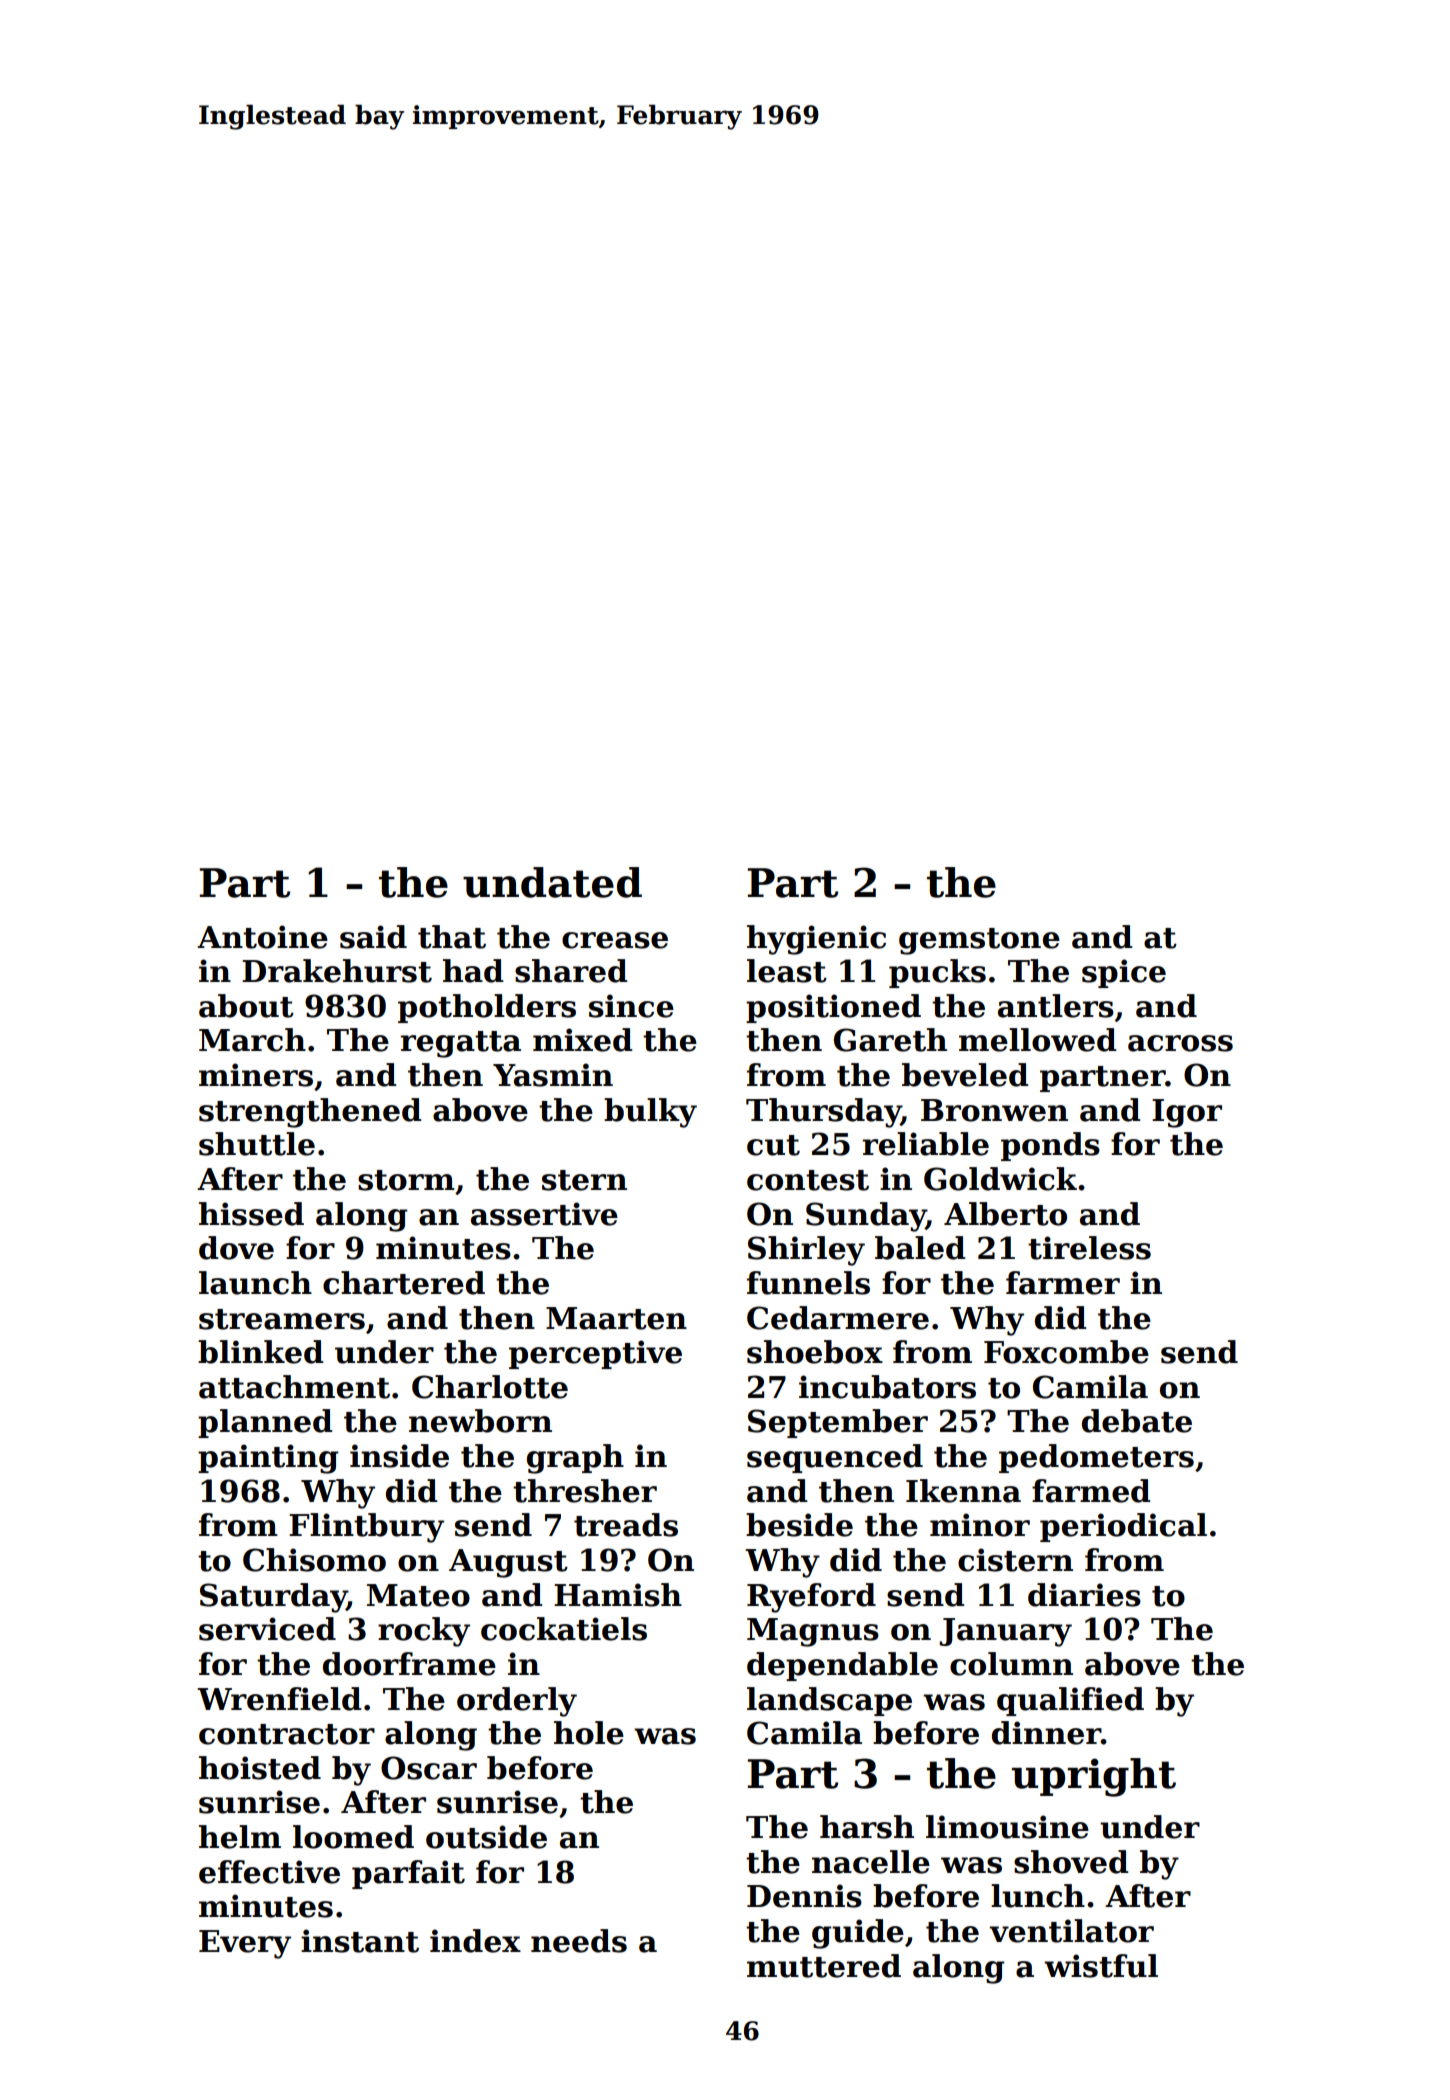 This screenshot has height=2100, width=1450. What do you see at coordinates (1096, 1458) in the screenshot?
I see `pedometers` at bounding box center [1096, 1458].
